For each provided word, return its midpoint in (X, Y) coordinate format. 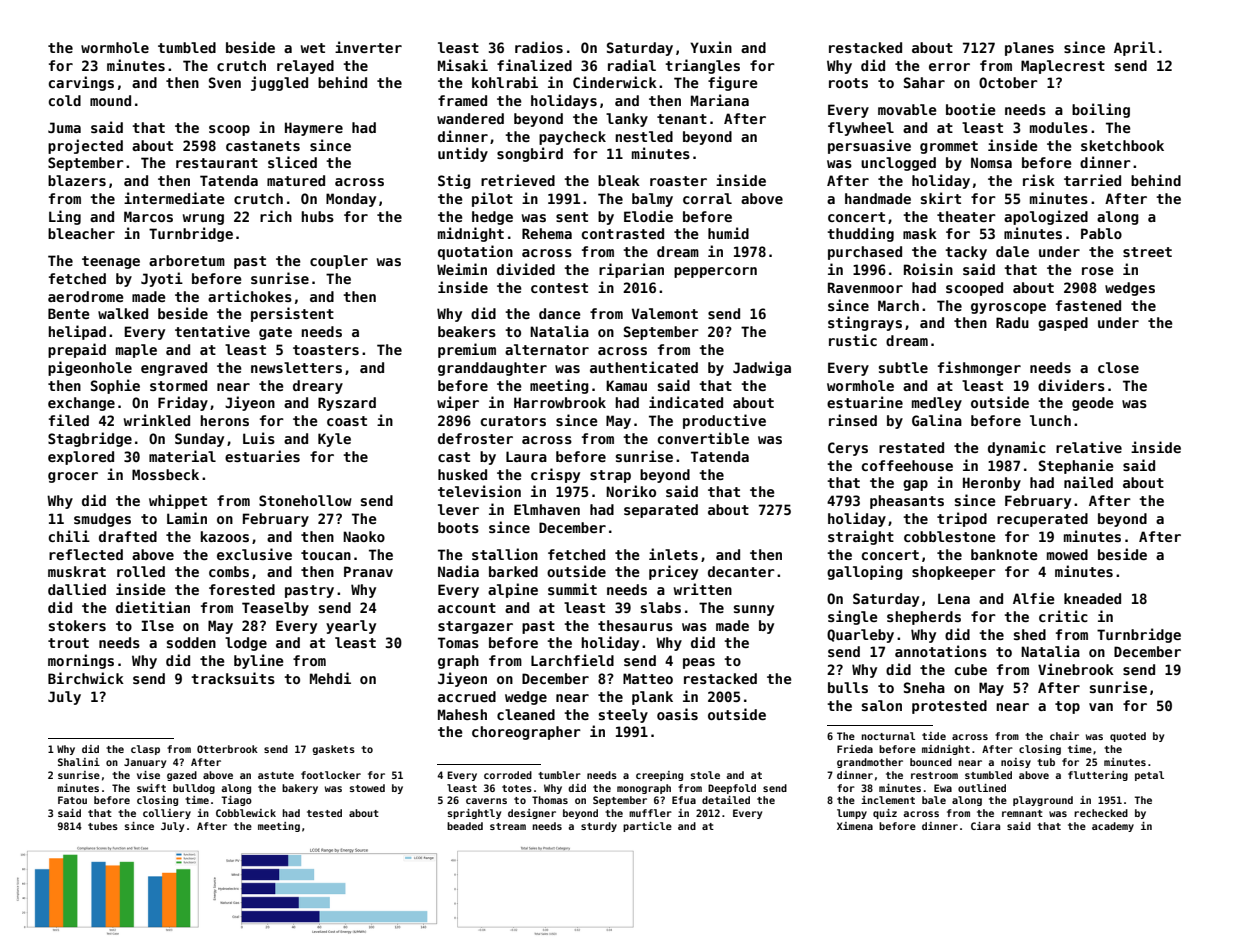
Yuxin (711, 47)
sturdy (599, 827)
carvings (81, 83)
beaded (465, 826)
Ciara (985, 826)
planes (1029, 49)
